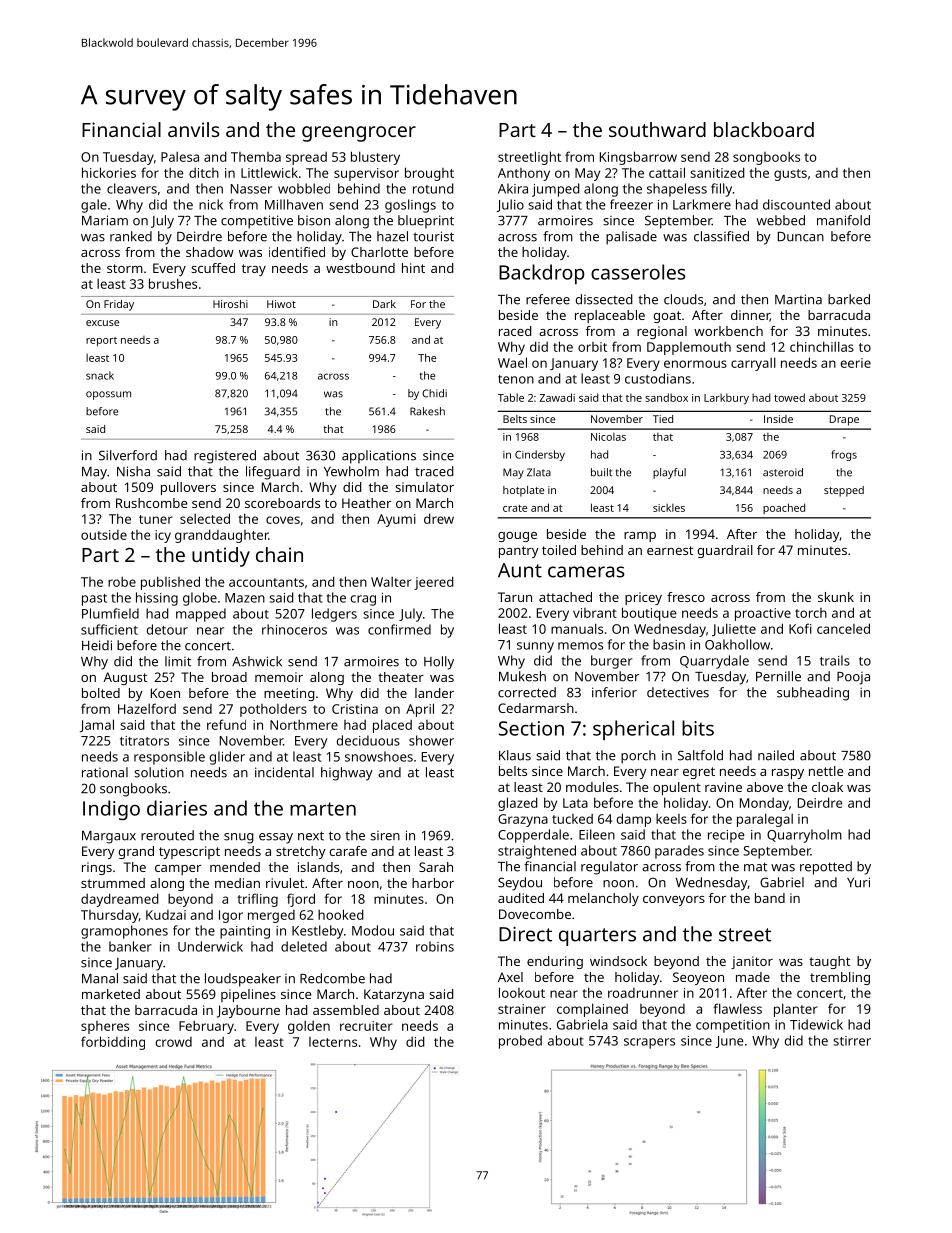 This screenshot has width=952, height=1233. What do you see at coordinates (111, 810) in the screenshot?
I see `Indigo` at bounding box center [111, 810].
